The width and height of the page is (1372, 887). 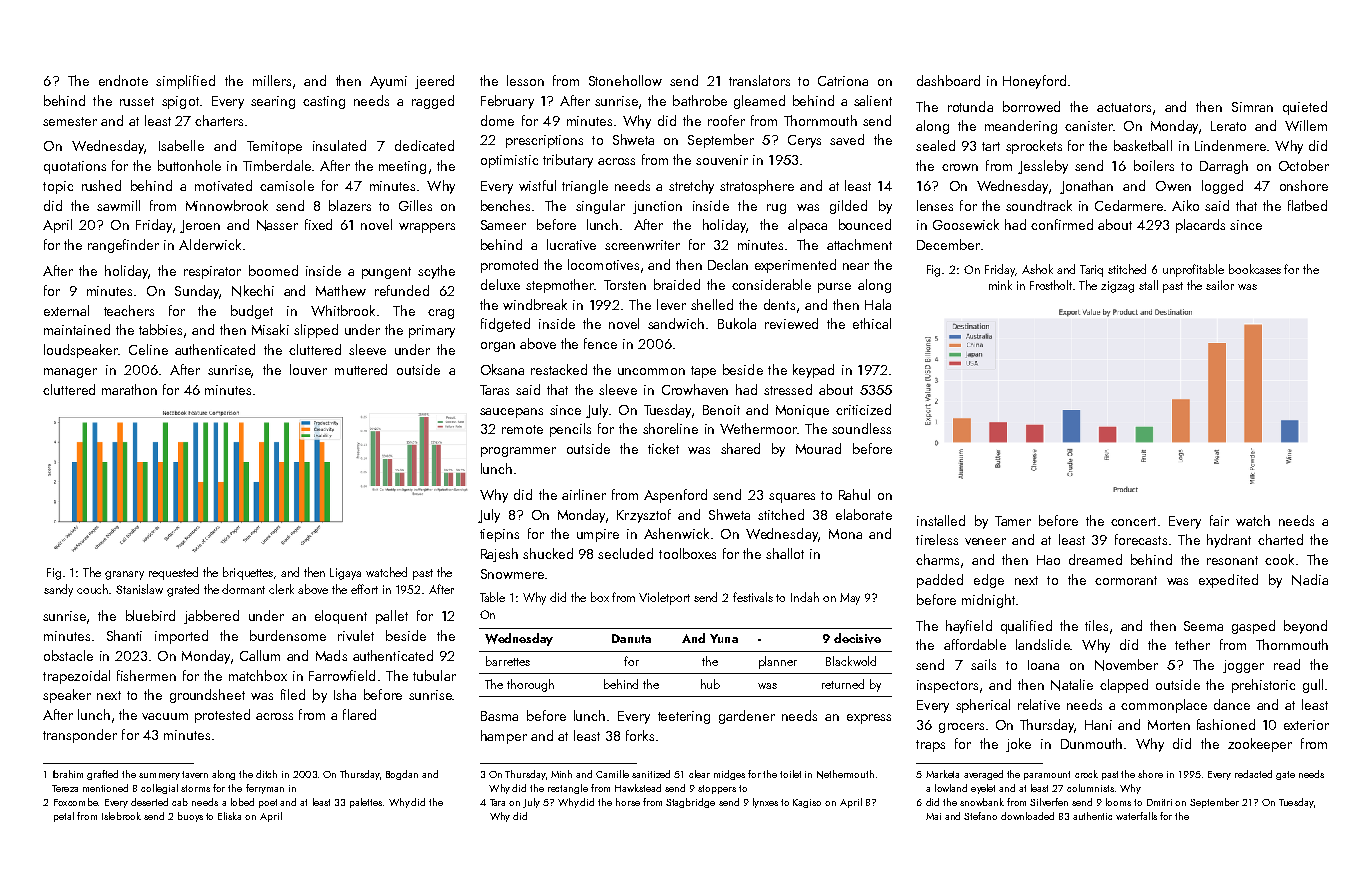 I want to click on Nkechi, so click(x=253, y=291).
